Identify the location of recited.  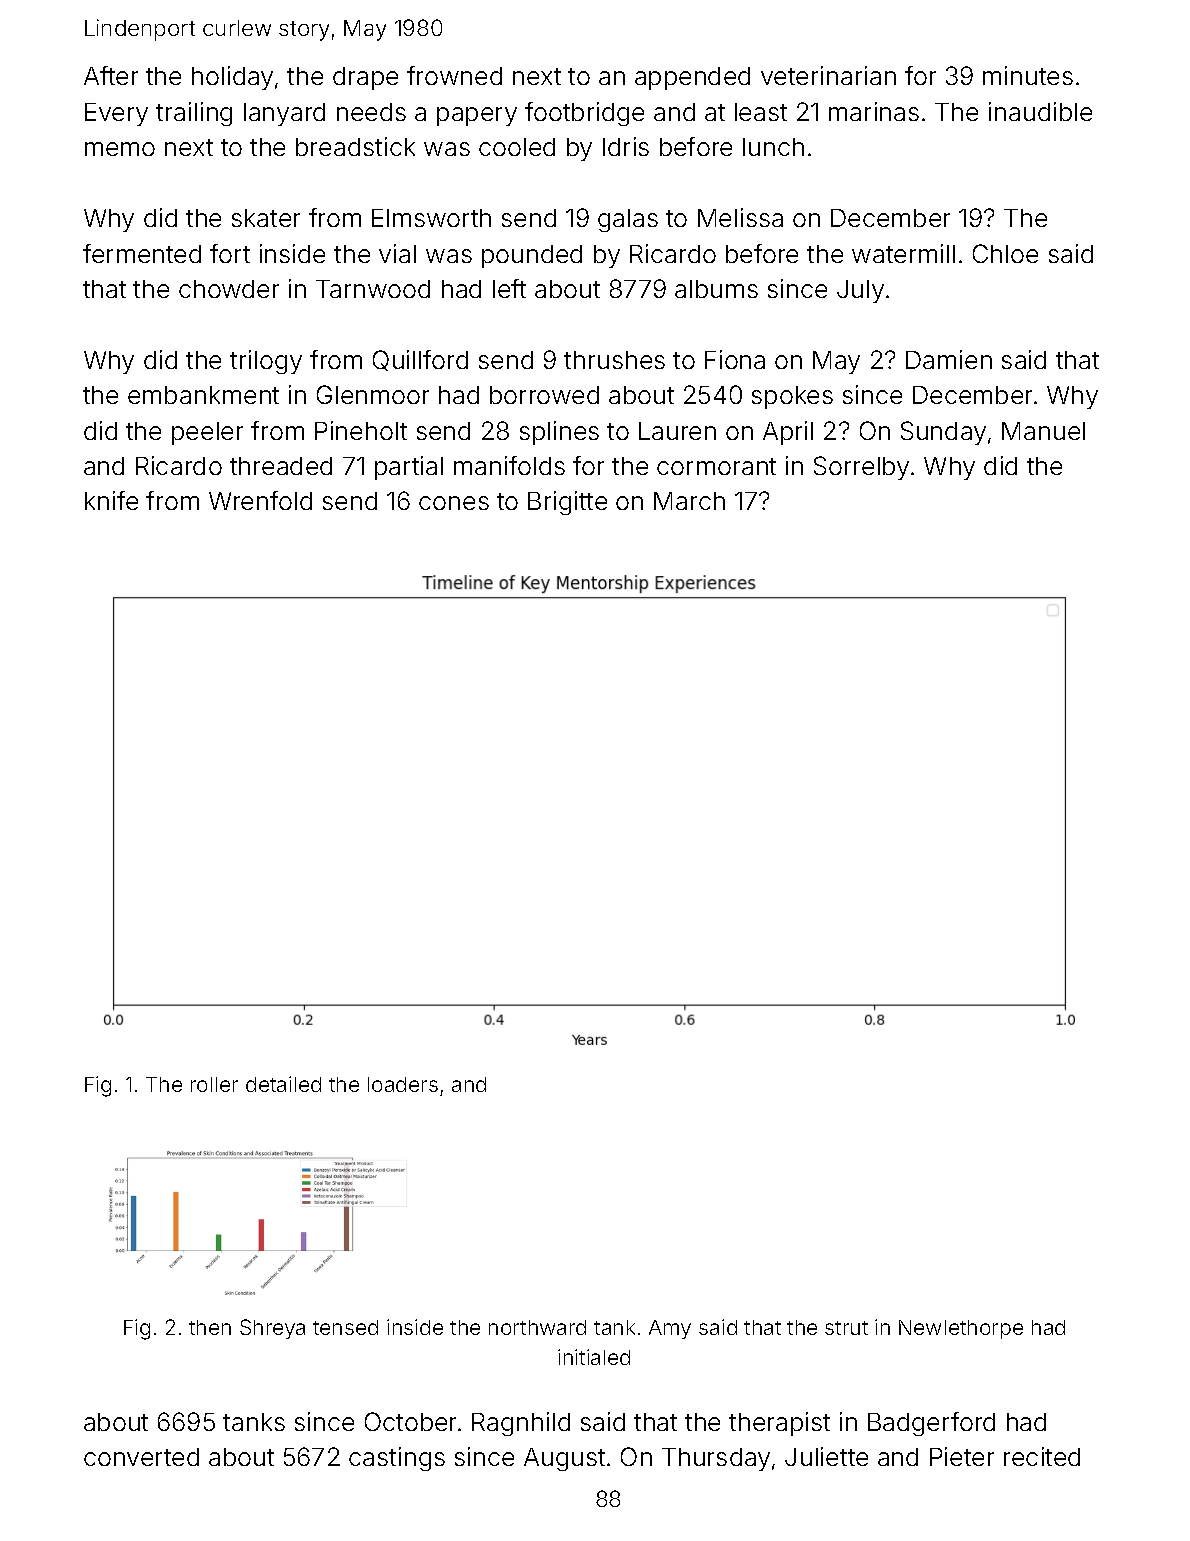
(1042, 1456).
